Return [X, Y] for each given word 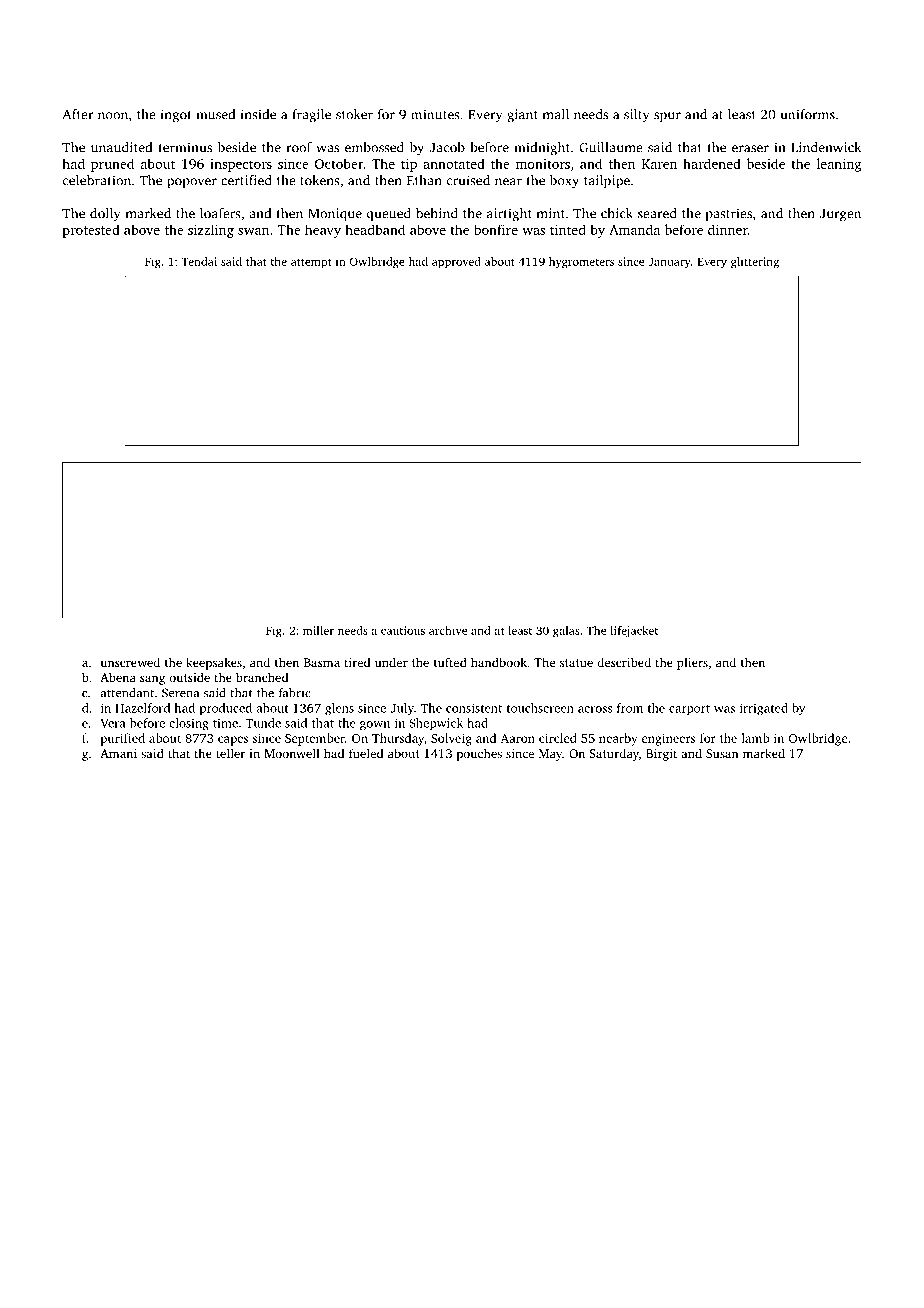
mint [551, 213]
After [78, 114]
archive [448, 630]
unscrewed [130, 662]
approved [456, 263]
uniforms [807, 114]
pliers [692, 663]
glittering [755, 263]
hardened [712, 163]
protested [91, 231]
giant [522, 116]
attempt [311, 263]
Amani [118, 753]
